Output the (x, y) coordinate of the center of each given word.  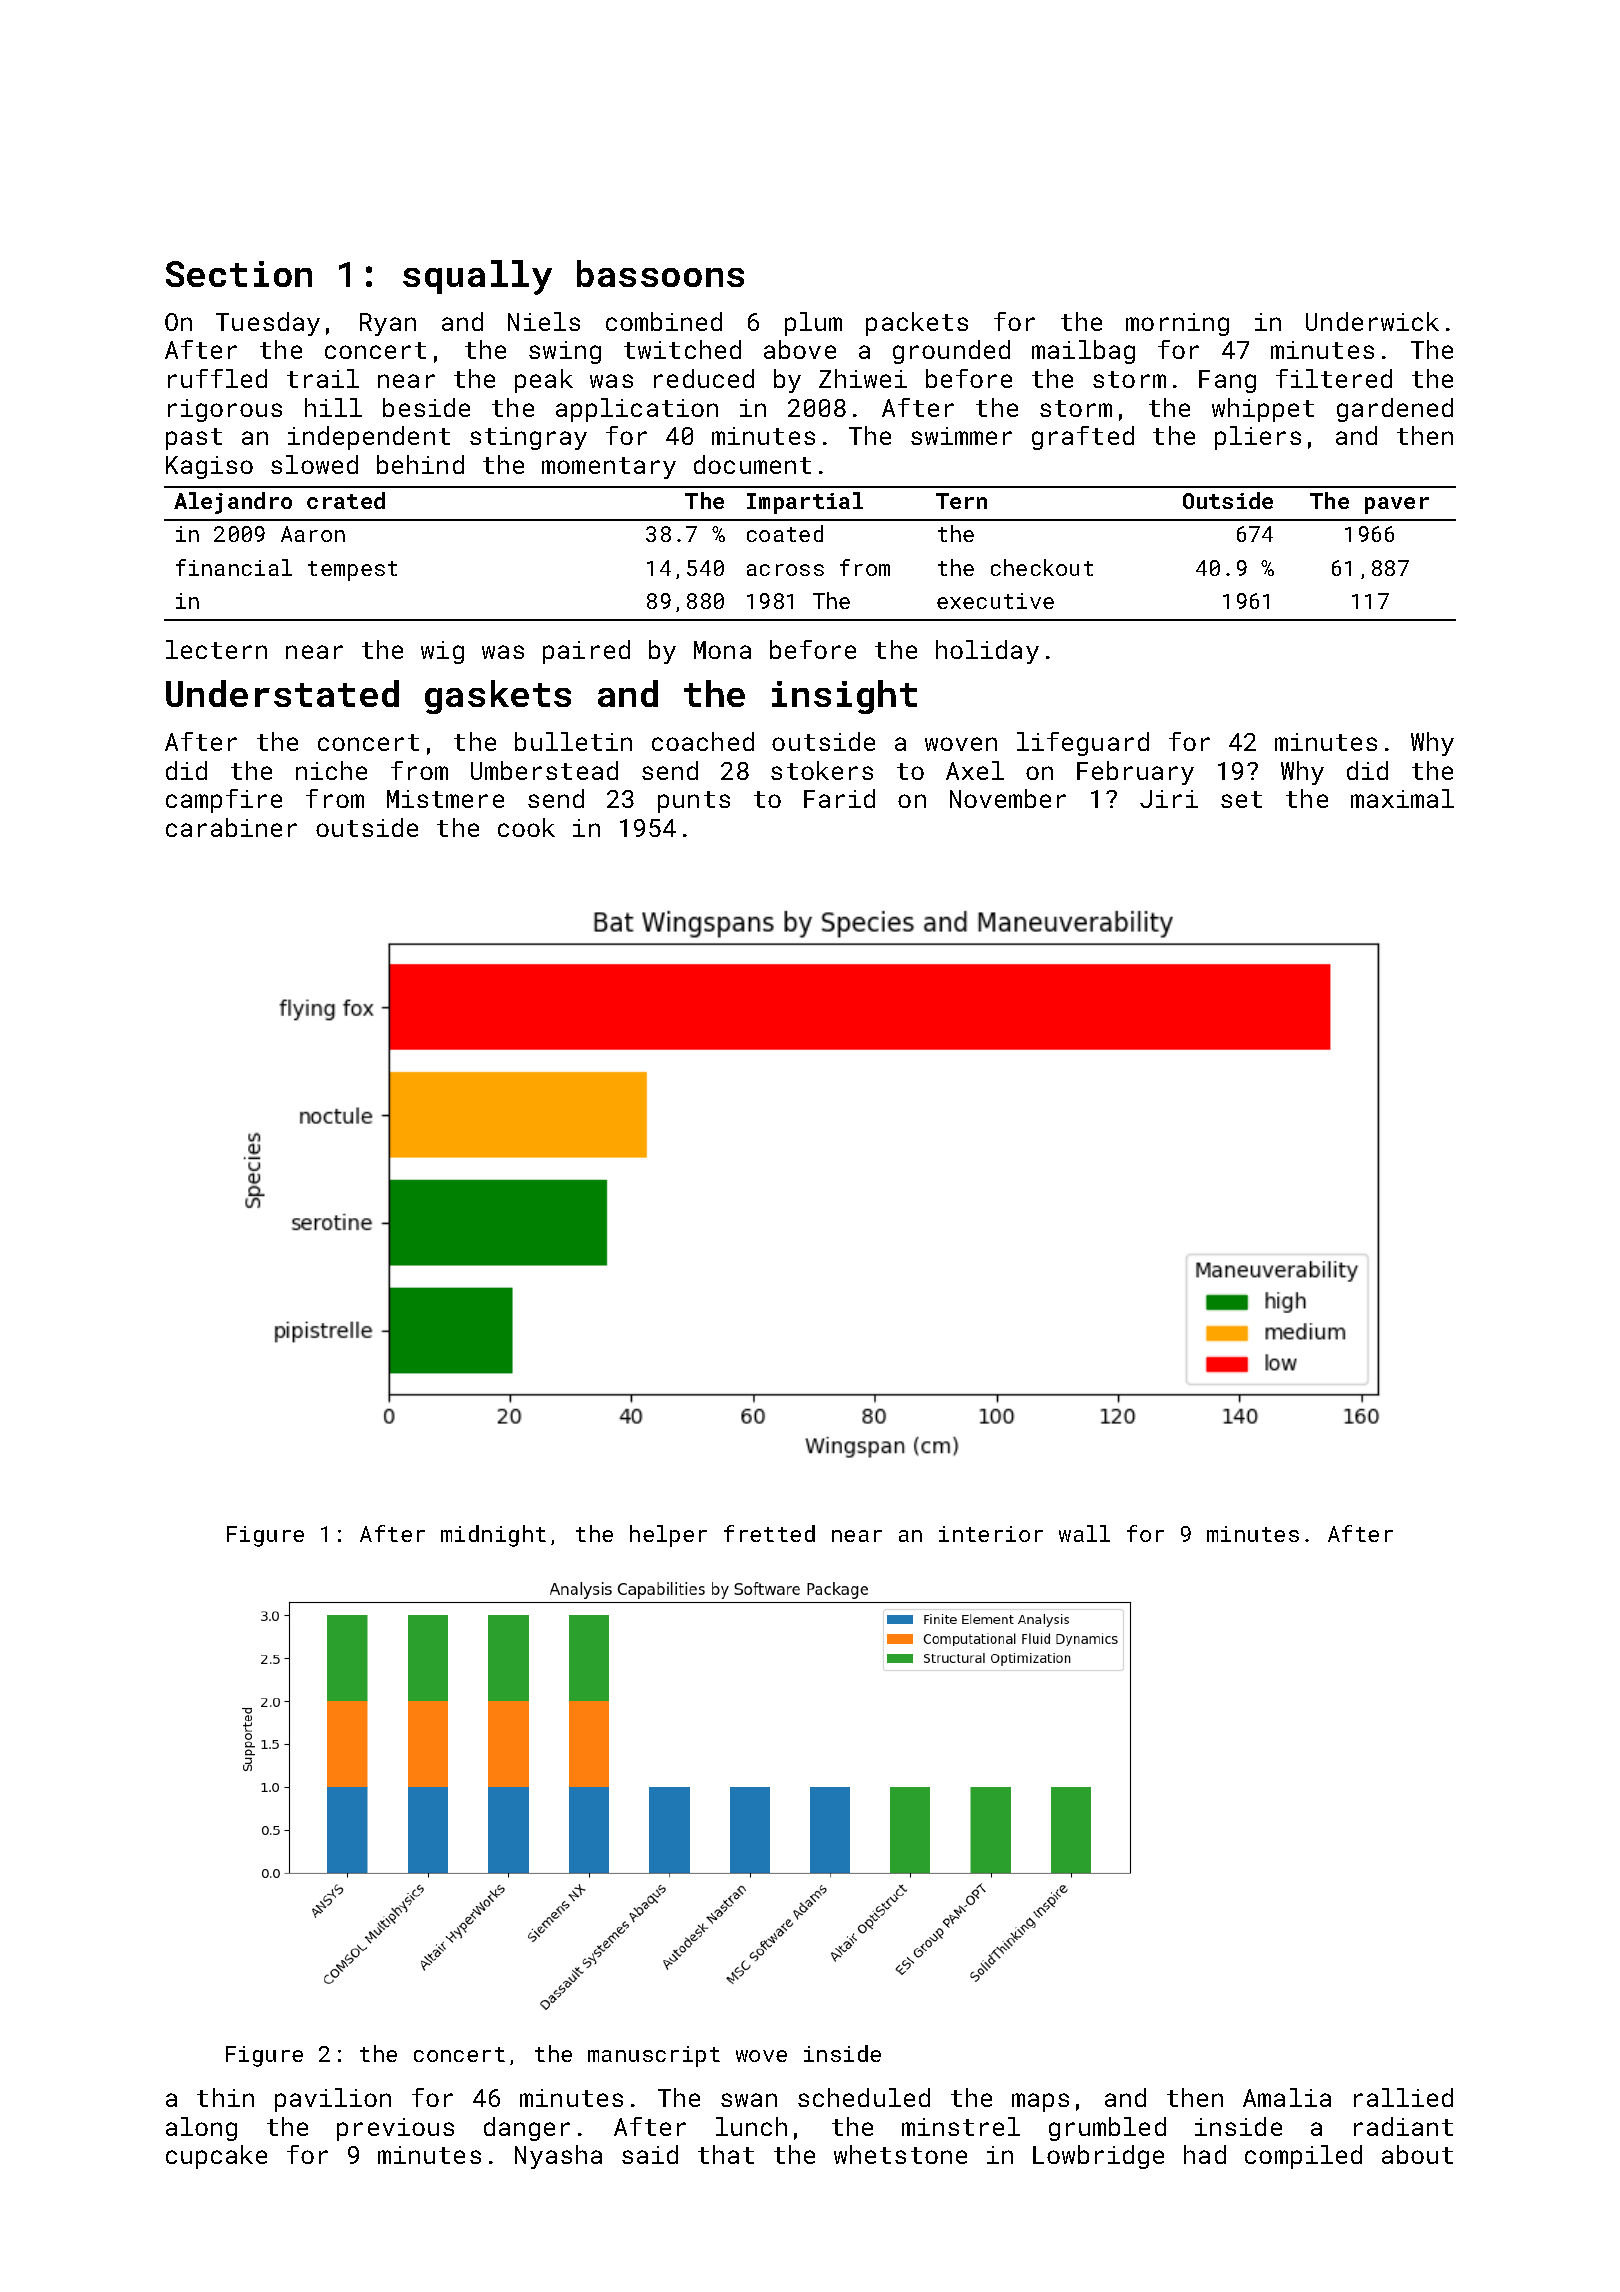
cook (526, 827)
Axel (975, 770)
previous (395, 2129)
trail (323, 378)
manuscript (654, 2056)
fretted (769, 1533)
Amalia (1287, 2097)
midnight (493, 1536)
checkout (1042, 567)
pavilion (333, 2100)
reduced (704, 378)
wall (1084, 1533)
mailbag (1083, 352)
